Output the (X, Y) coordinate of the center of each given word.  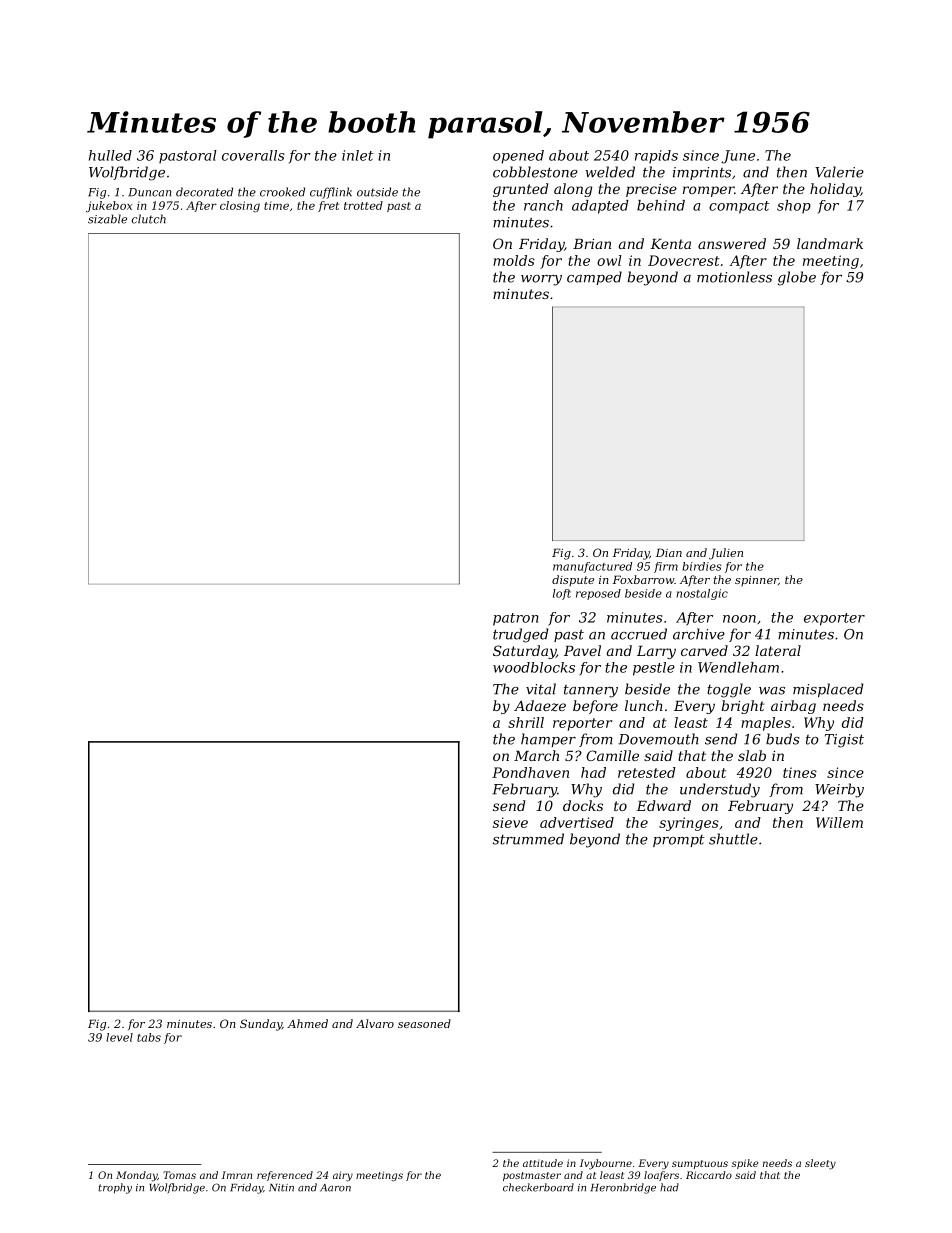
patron (516, 619)
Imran (237, 1175)
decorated (204, 192)
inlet (357, 155)
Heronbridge (623, 1188)
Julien (726, 554)
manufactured (592, 567)
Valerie (839, 172)
